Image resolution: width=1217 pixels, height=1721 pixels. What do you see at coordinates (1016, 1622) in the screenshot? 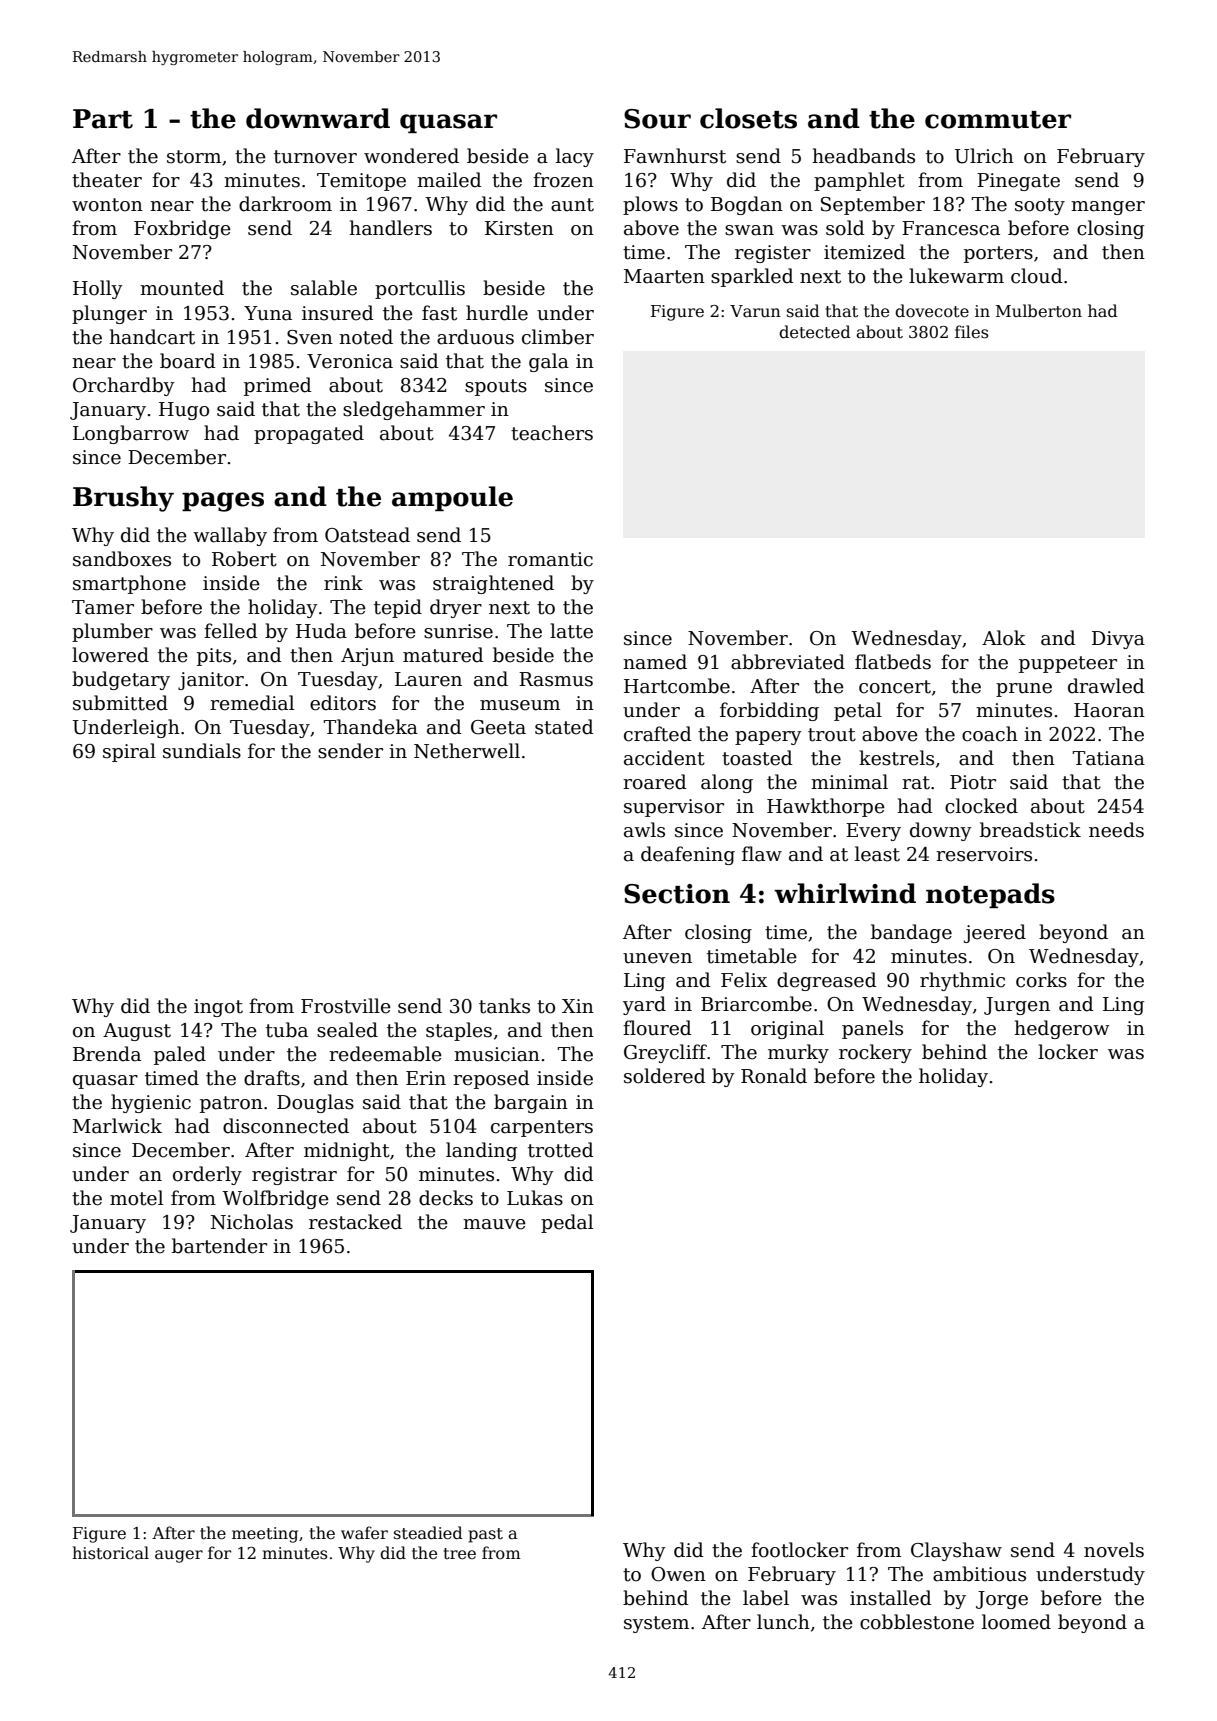
I see `loomed` at bounding box center [1016, 1622].
